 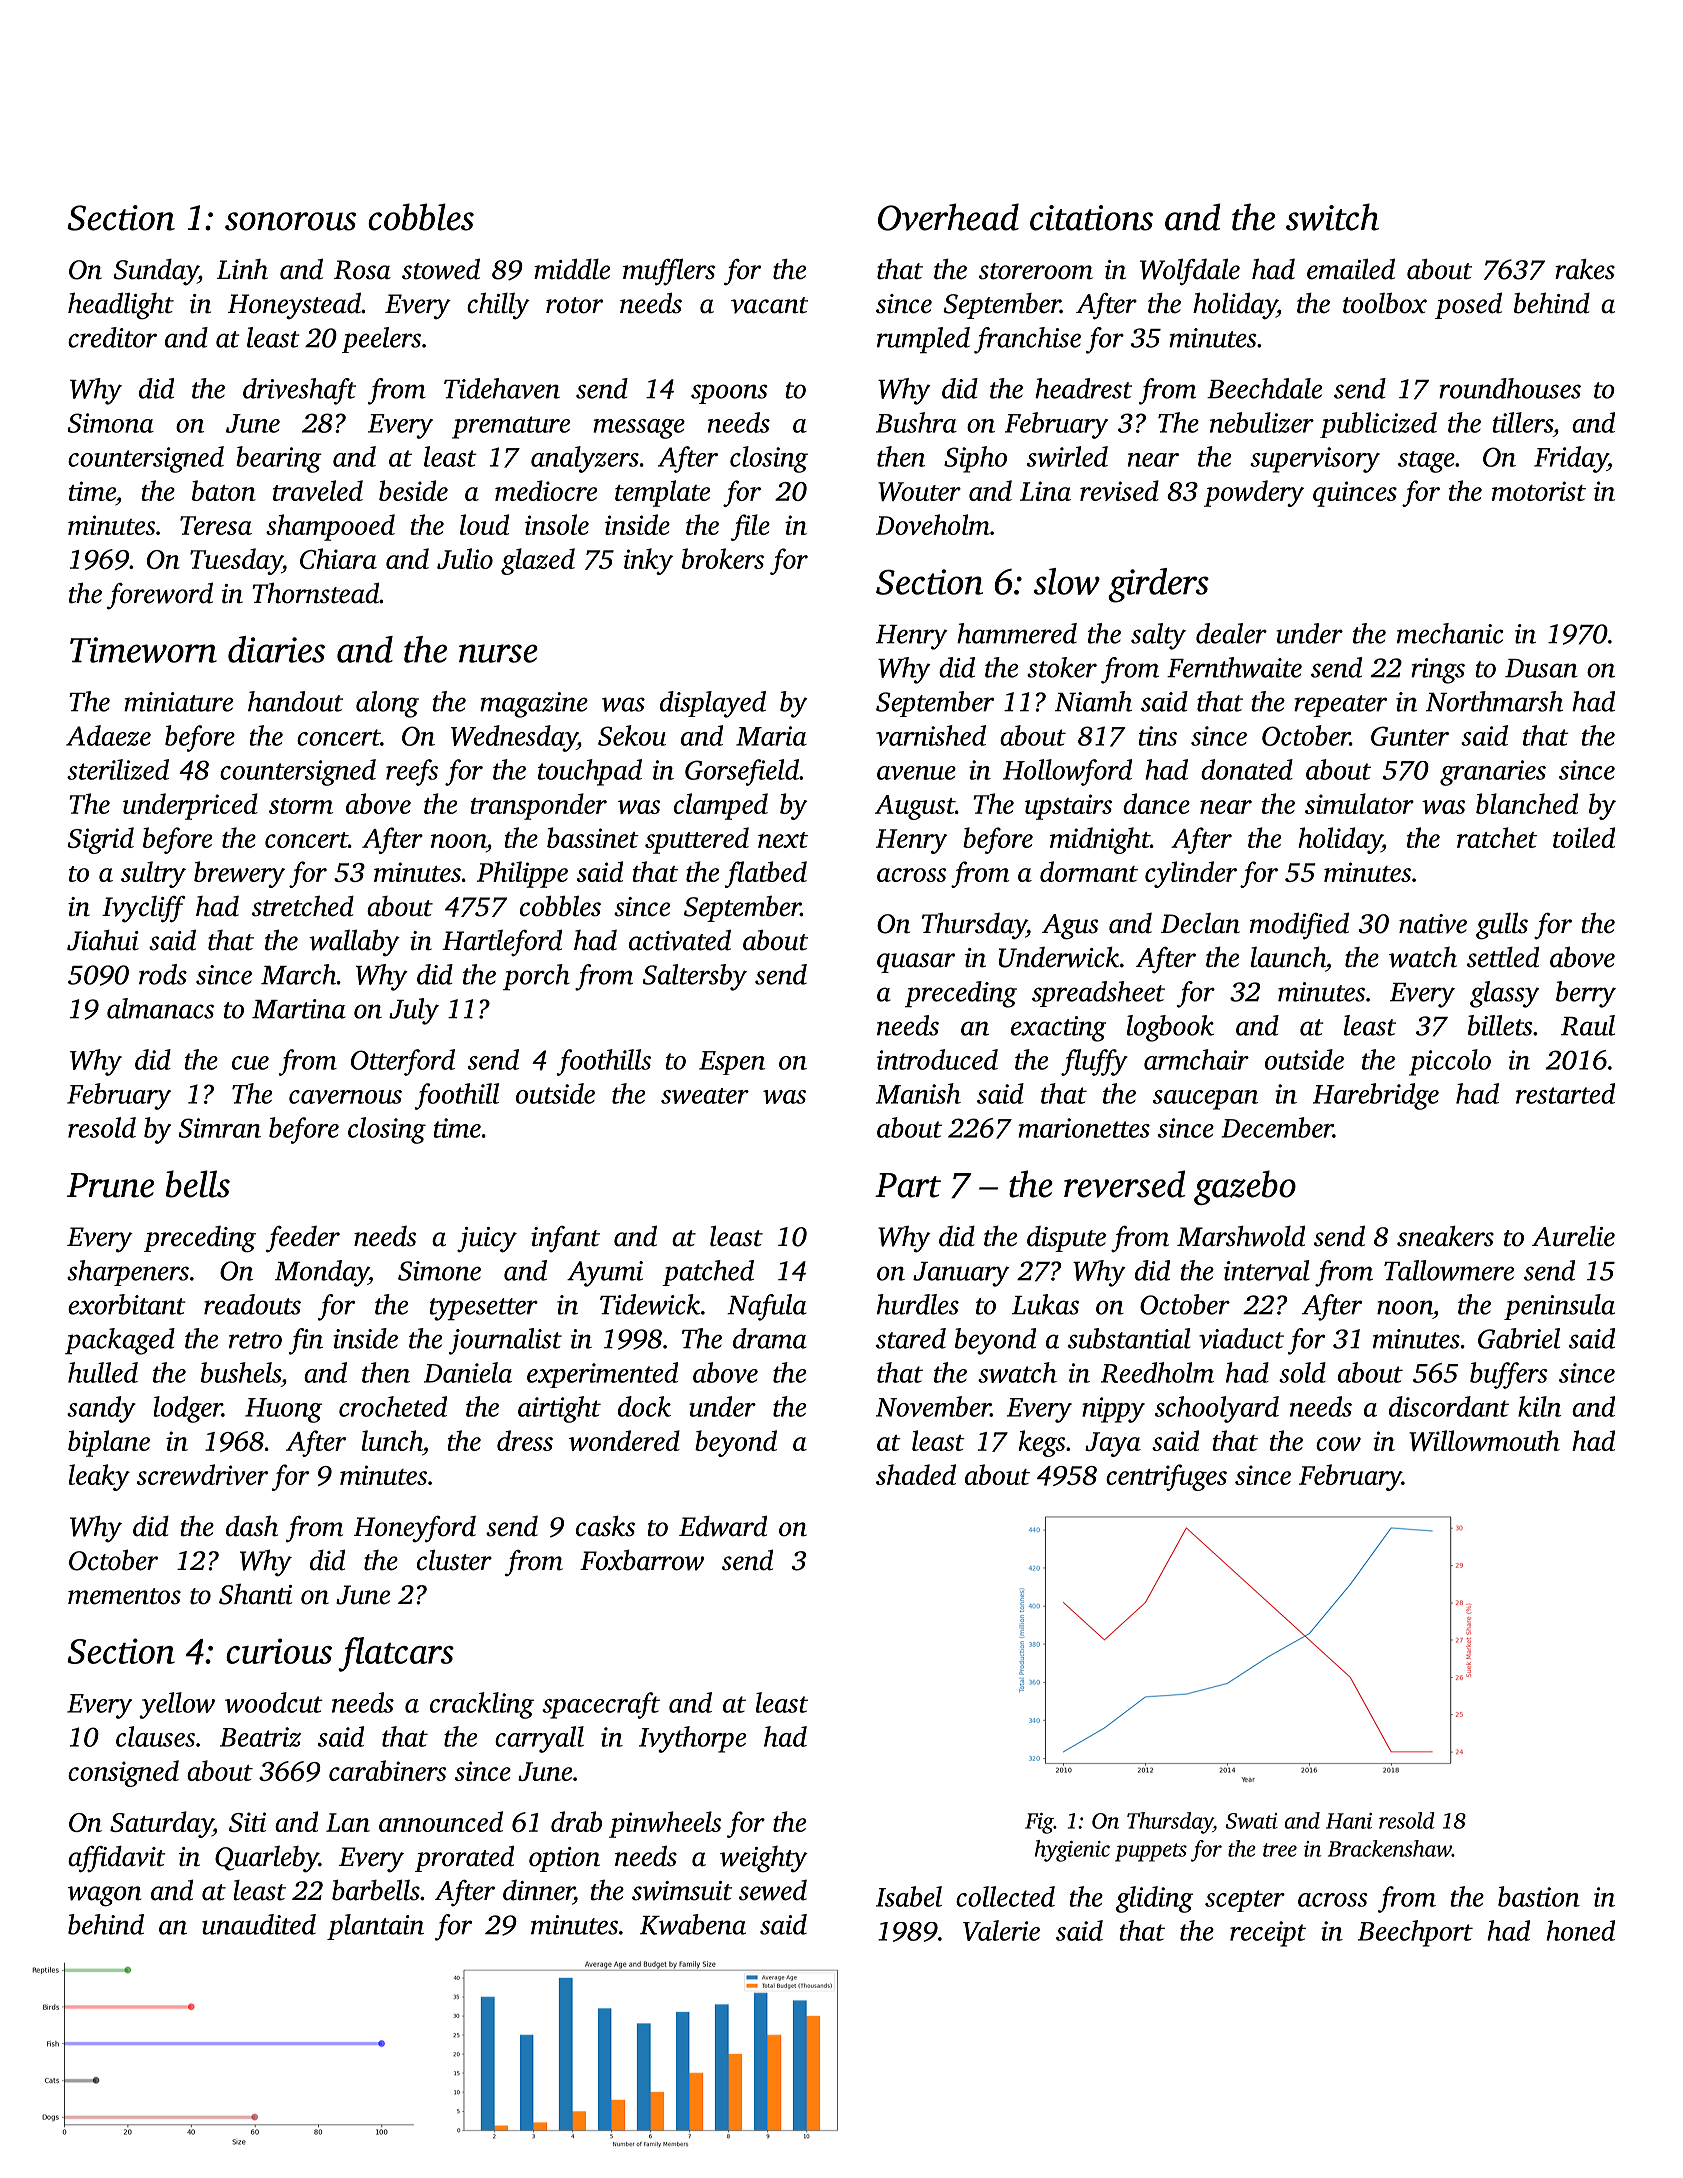 What do you see at coordinates (303, 1239) in the image?
I see `feeder` at bounding box center [303, 1239].
